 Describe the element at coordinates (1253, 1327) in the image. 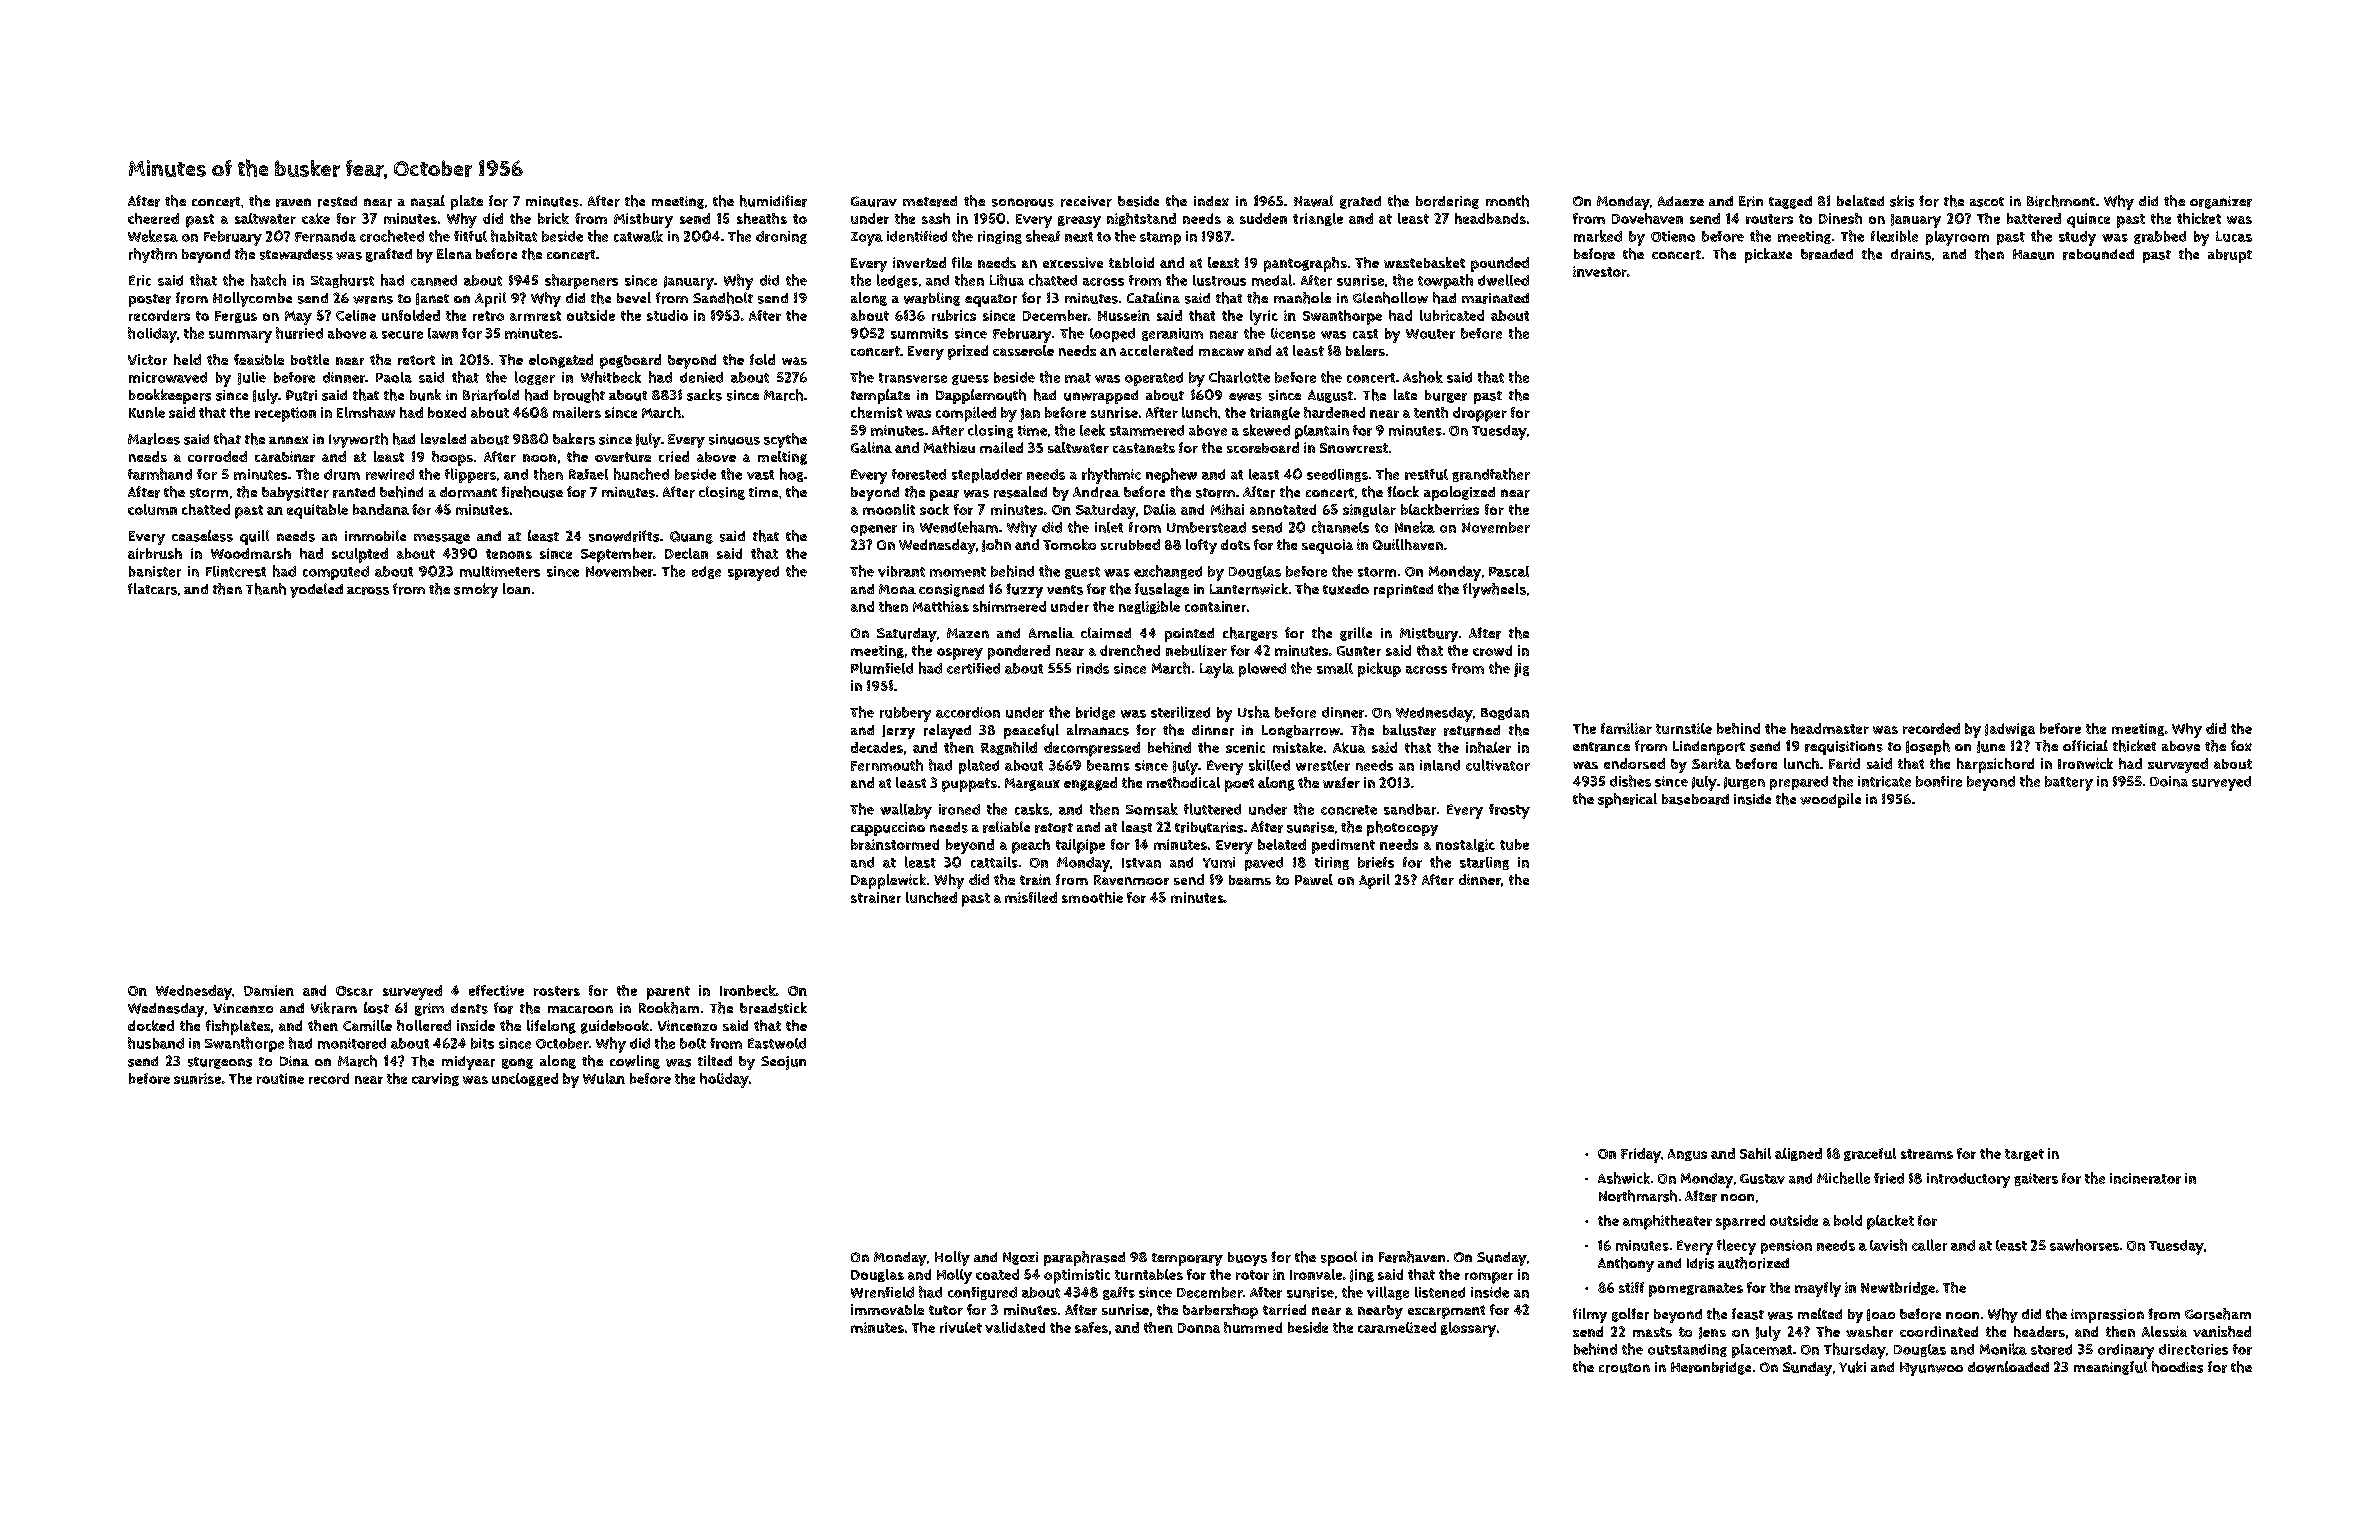

I see `hummed` at that location.
